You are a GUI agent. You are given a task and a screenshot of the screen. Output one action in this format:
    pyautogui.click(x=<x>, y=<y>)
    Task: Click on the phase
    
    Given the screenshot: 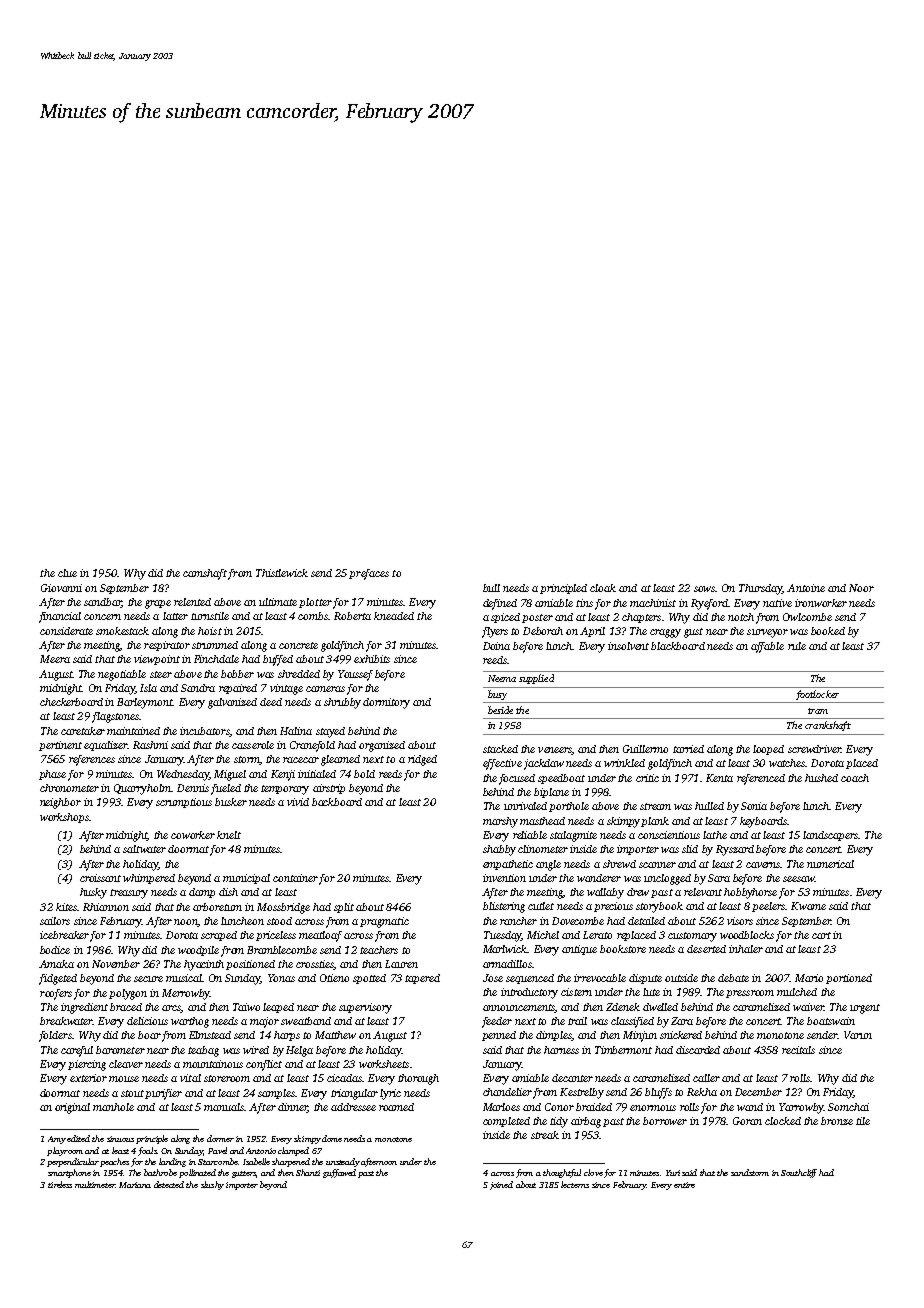 What is the action you would take?
    pyautogui.click(x=52, y=775)
